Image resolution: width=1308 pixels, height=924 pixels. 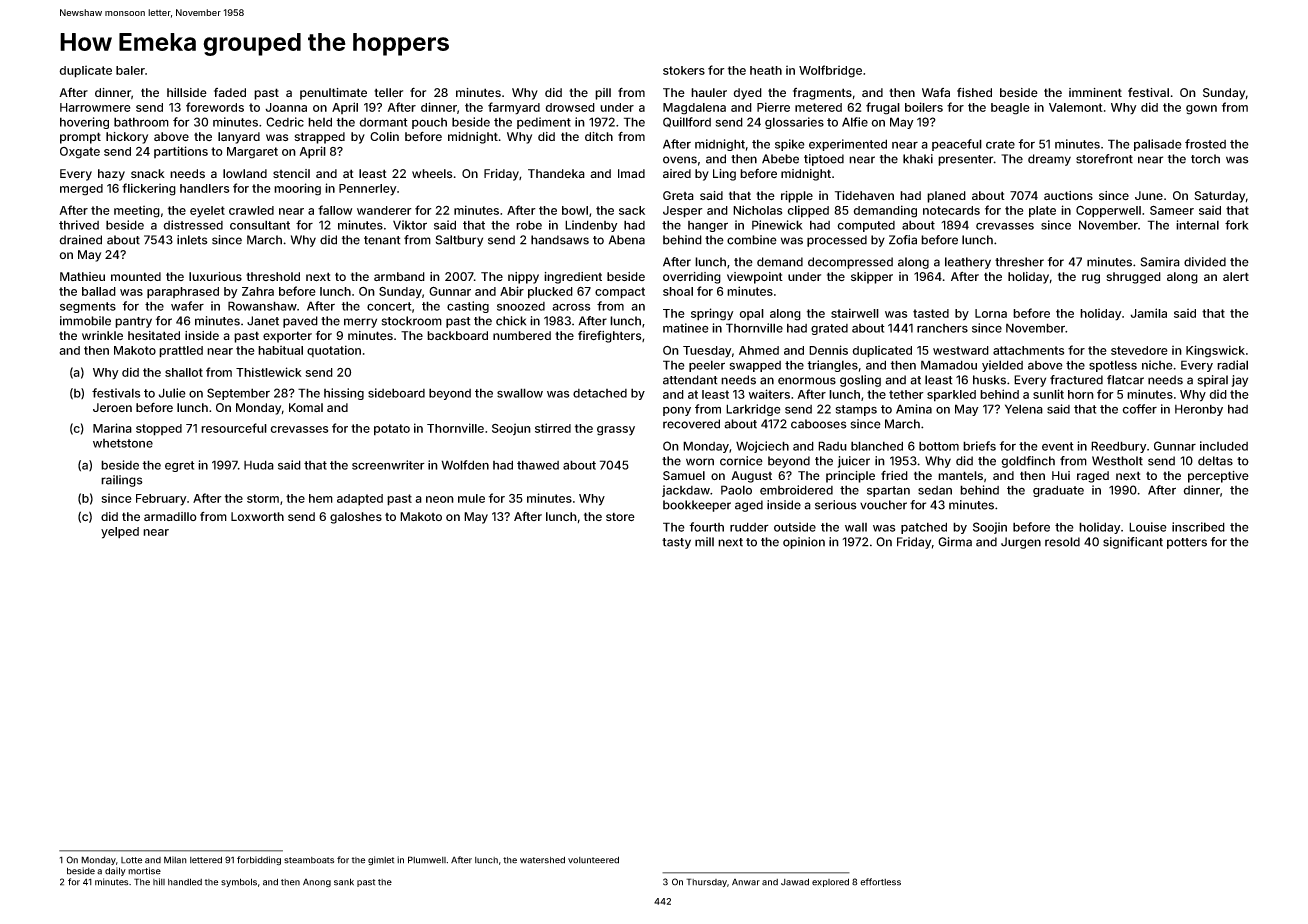 What do you see at coordinates (130, 70) in the document?
I see `baler` at bounding box center [130, 70].
